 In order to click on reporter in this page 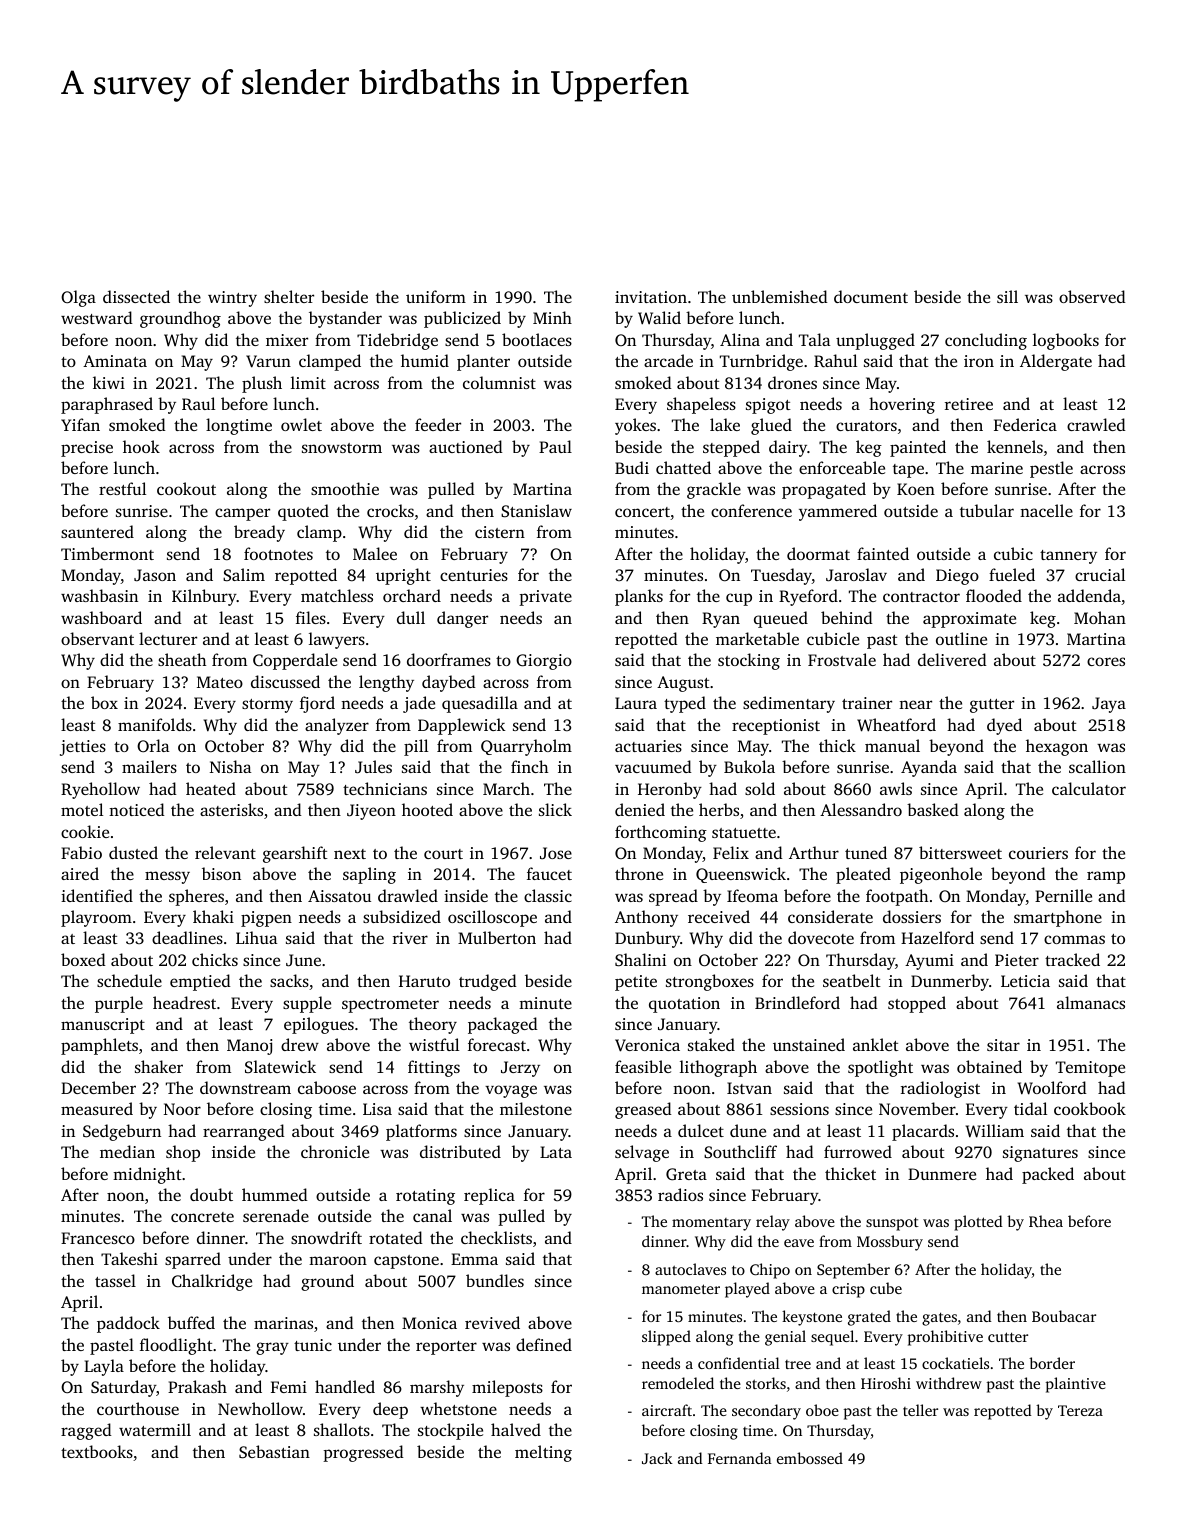, I will do `click(446, 1348)`.
